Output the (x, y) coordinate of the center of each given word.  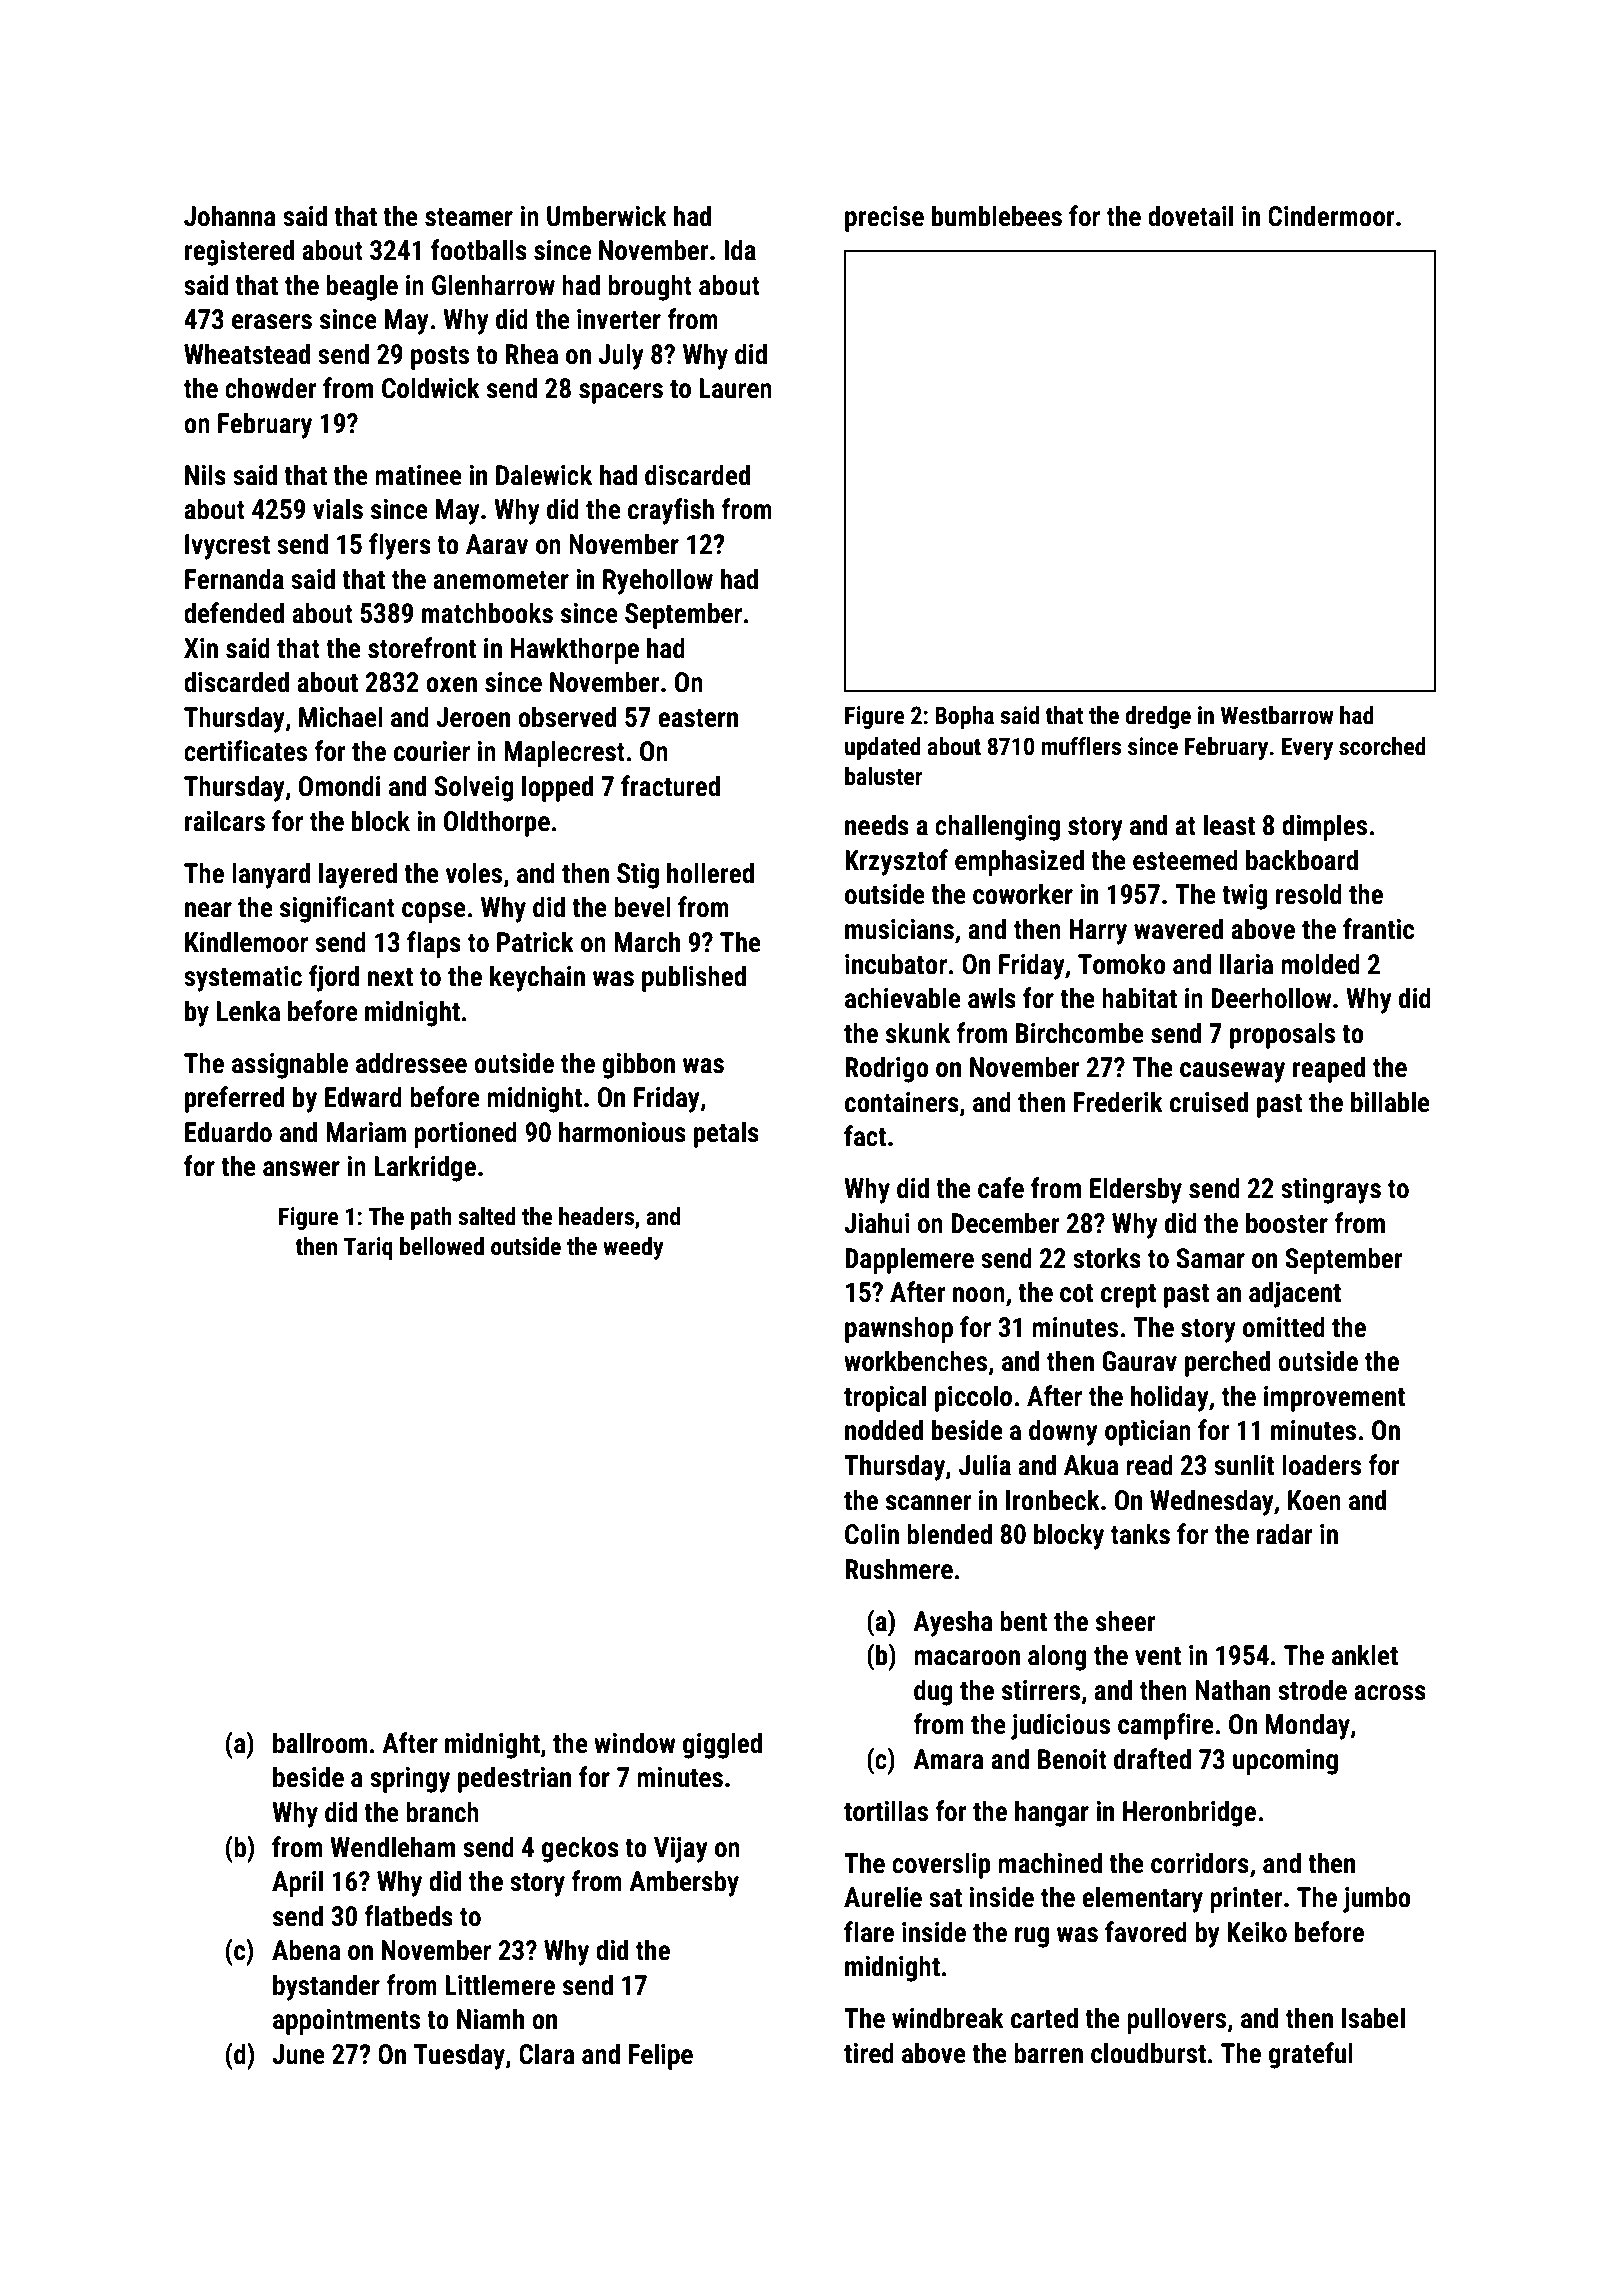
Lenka (248, 1011)
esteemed (1185, 860)
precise (884, 219)
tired (869, 2053)
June (298, 2054)
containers (902, 1102)
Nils (205, 475)
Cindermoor (1331, 216)
